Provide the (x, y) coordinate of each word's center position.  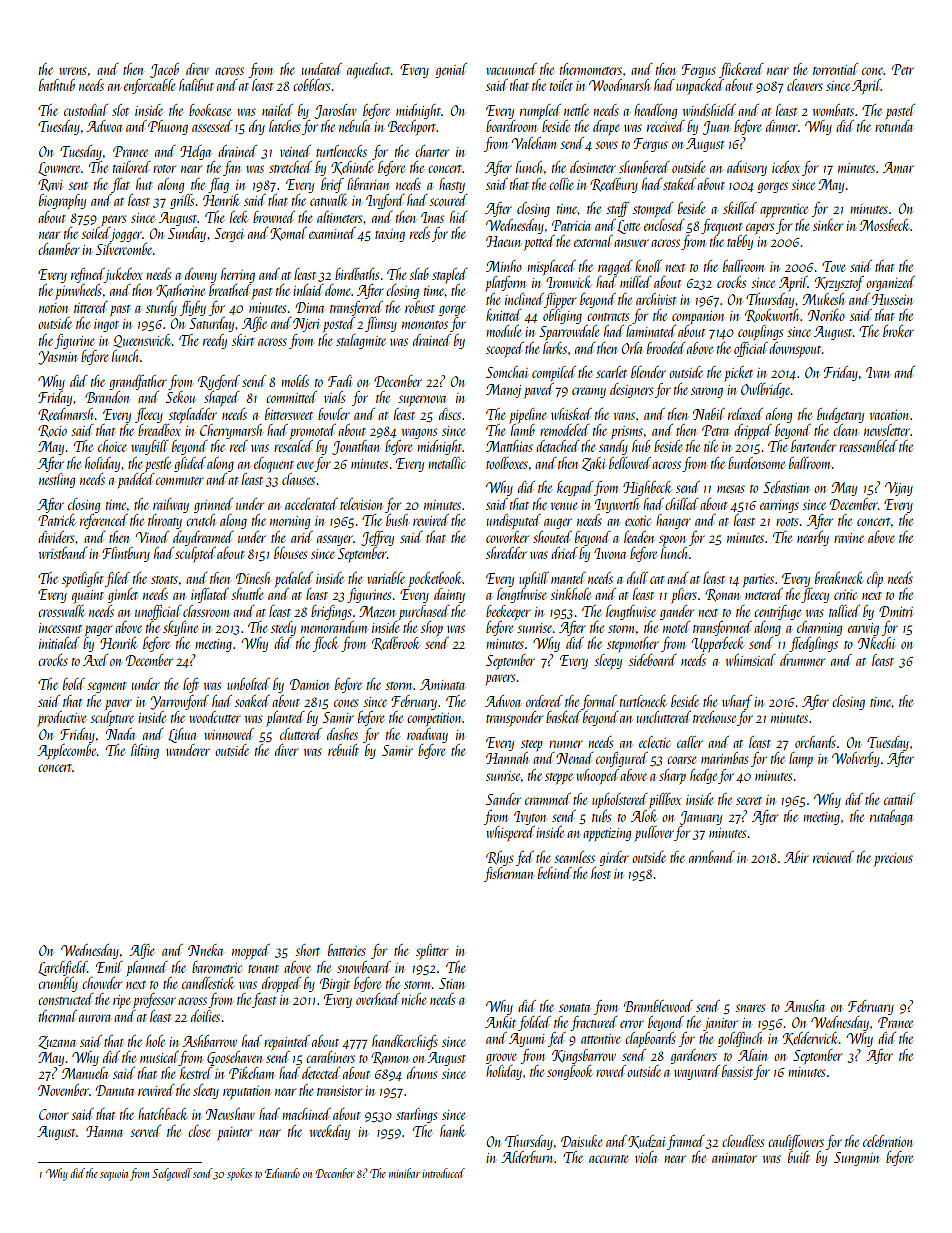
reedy (215, 341)
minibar (404, 1173)
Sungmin (856, 1159)
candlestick (208, 983)
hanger (673, 521)
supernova (422, 400)
